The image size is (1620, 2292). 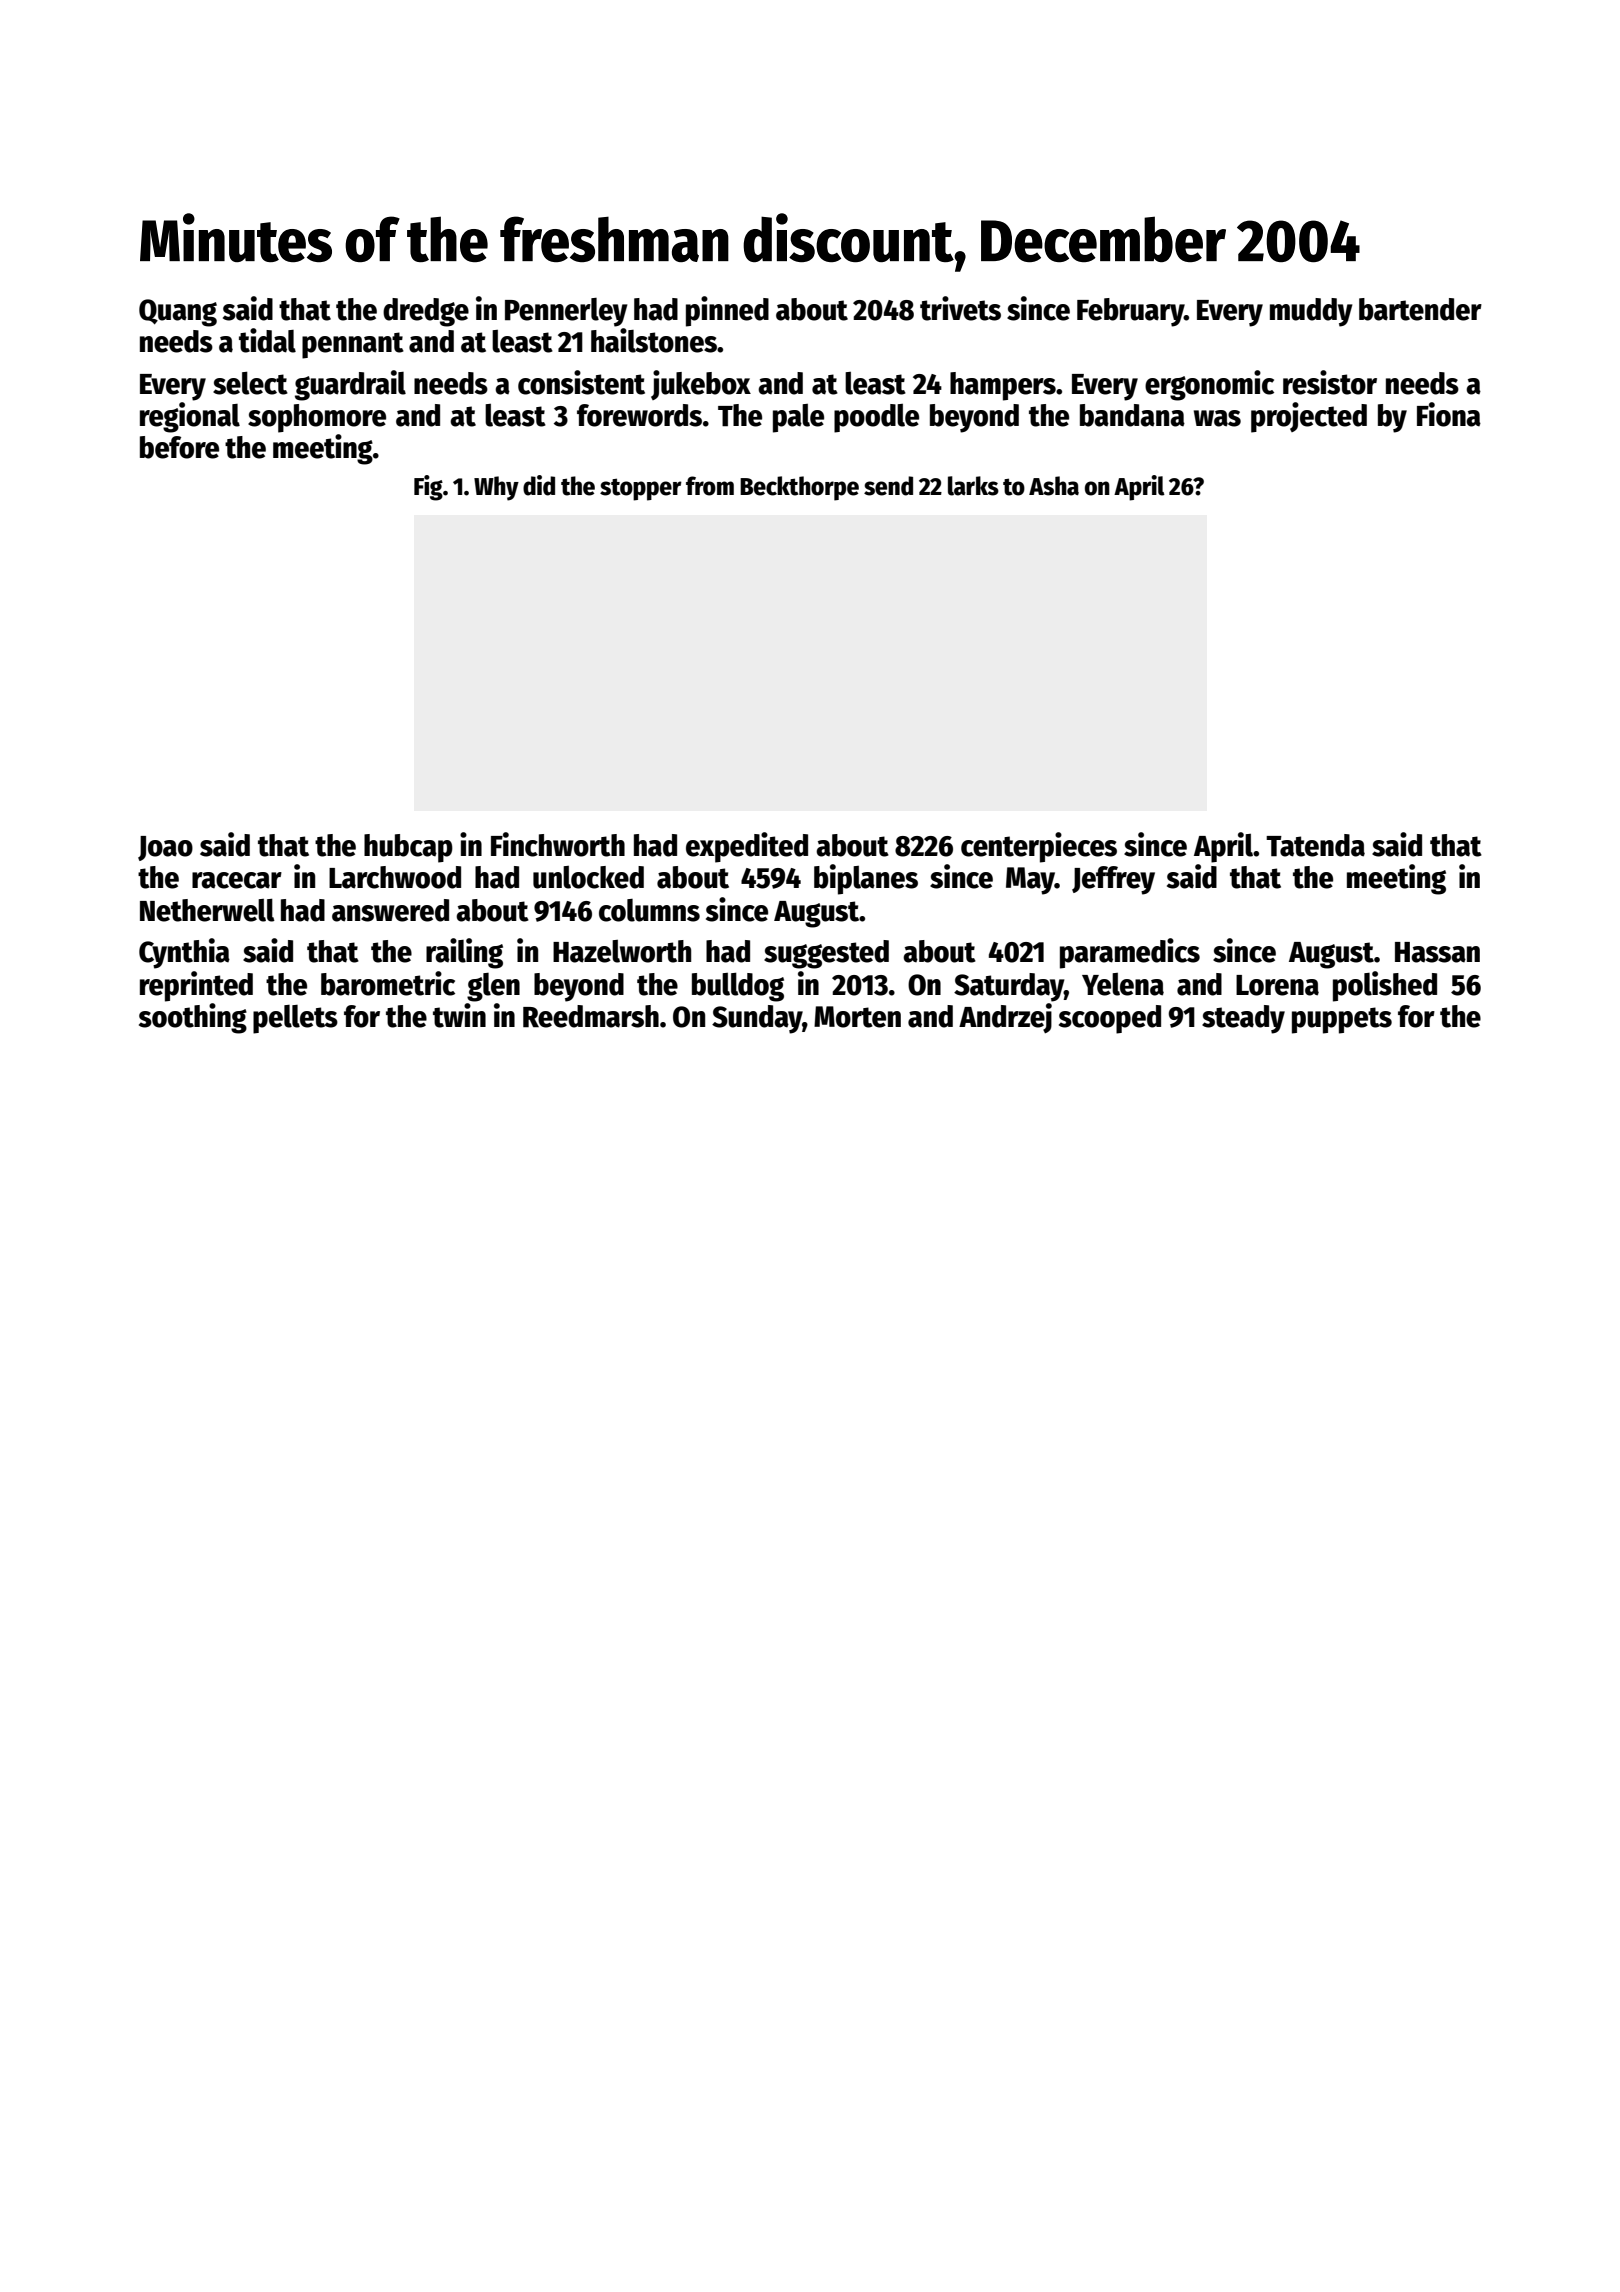 I want to click on Fiona, so click(x=1449, y=414).
